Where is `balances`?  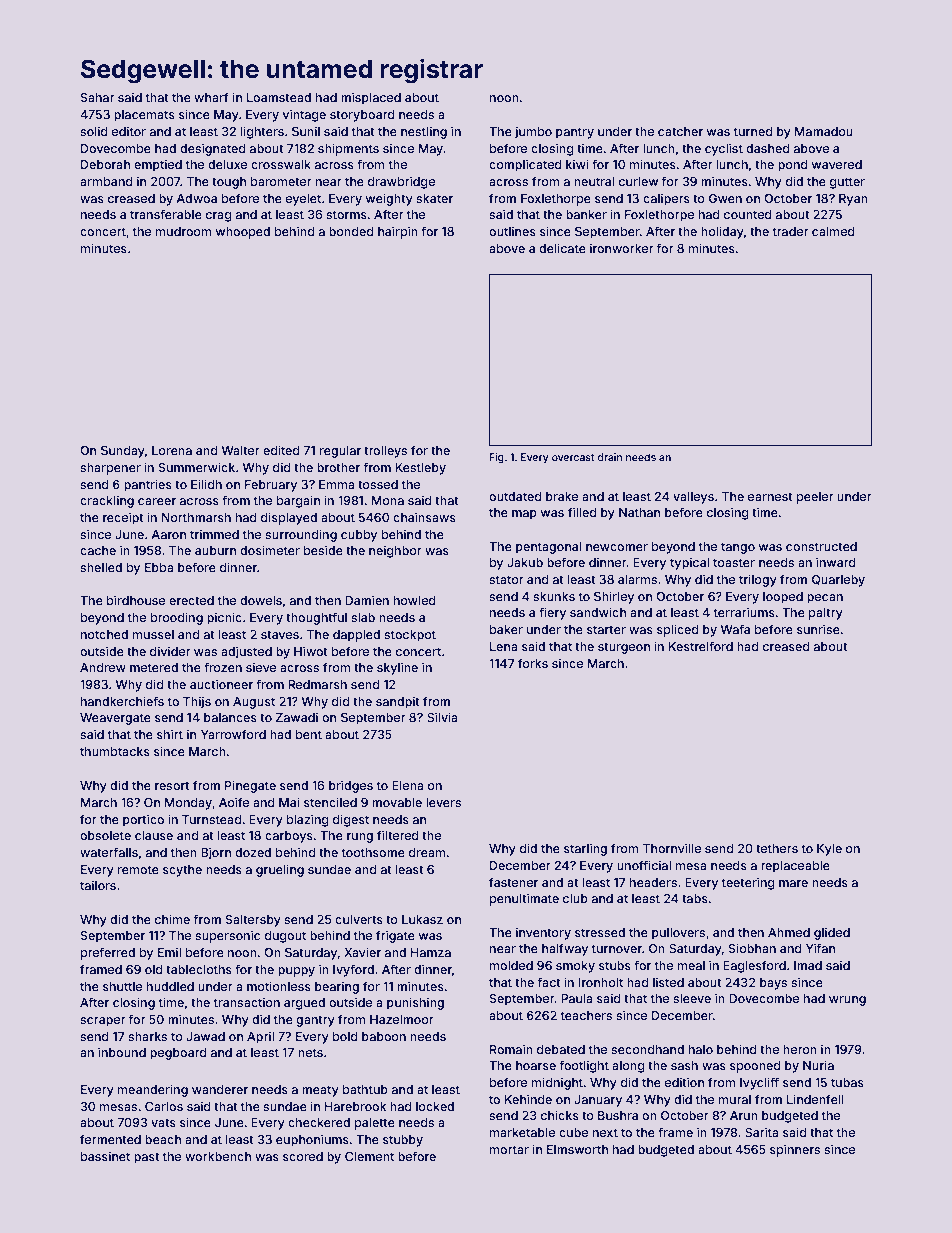 balances is located at coordinates (230, 717).
